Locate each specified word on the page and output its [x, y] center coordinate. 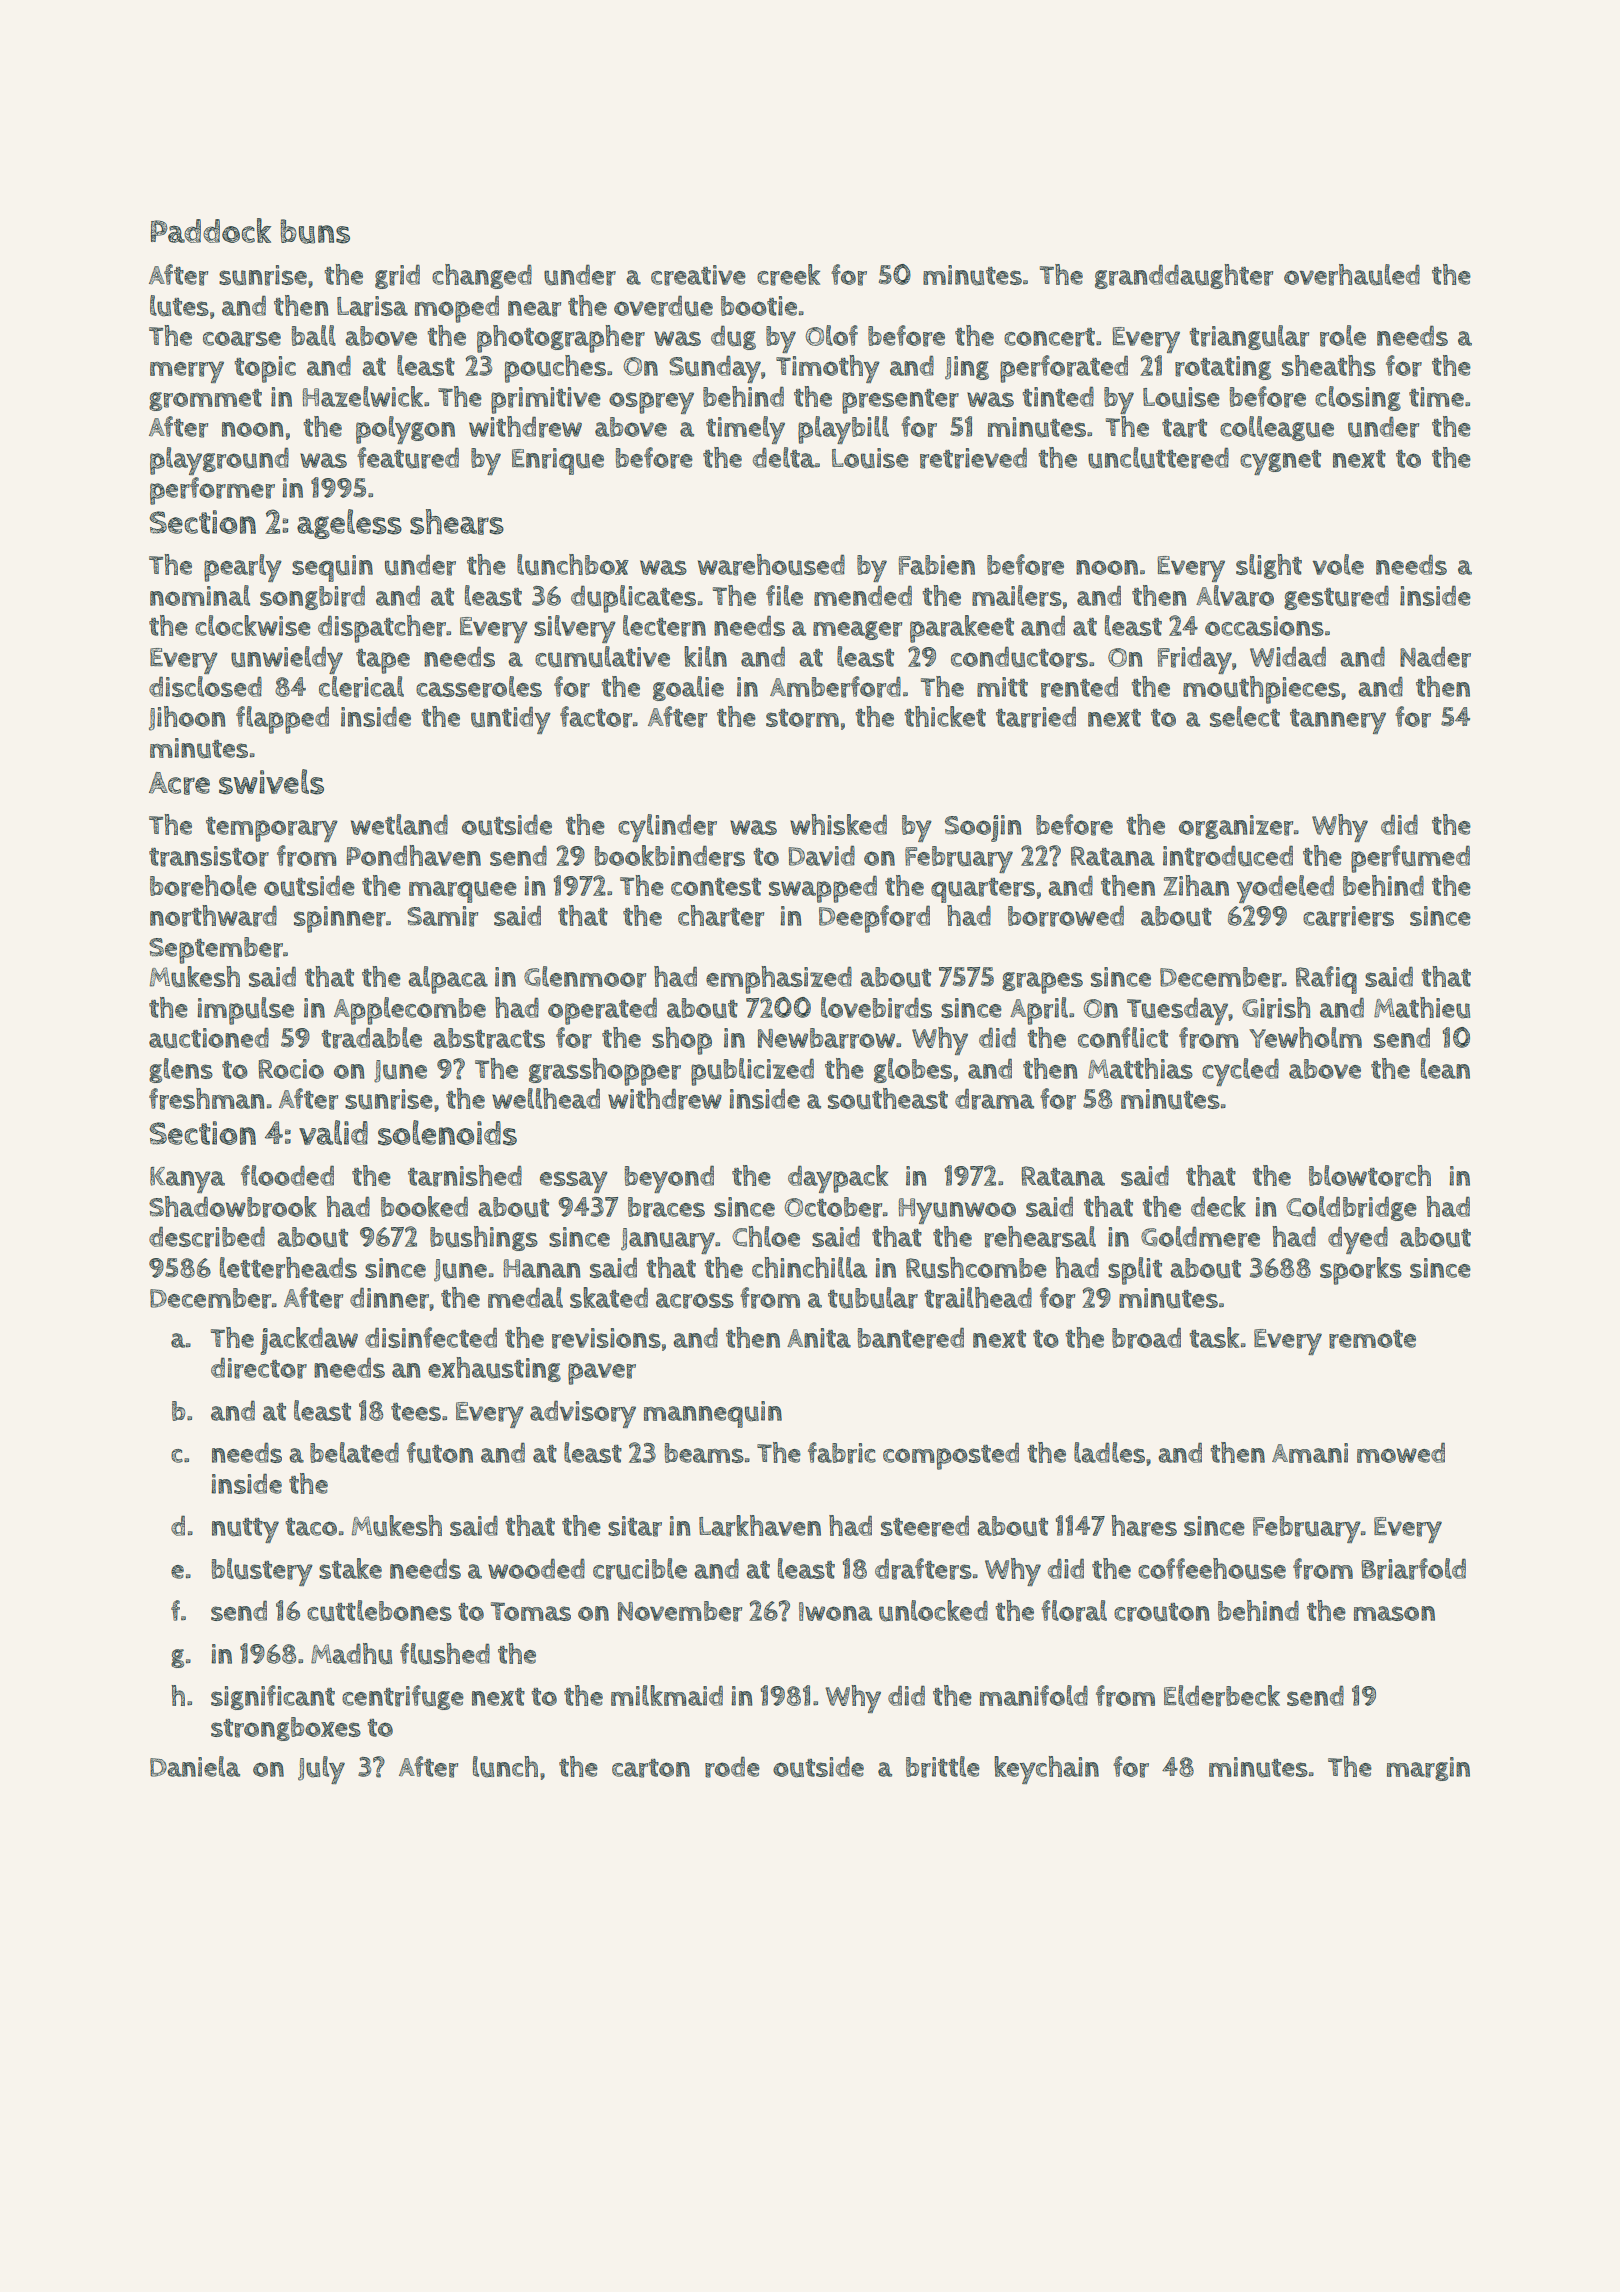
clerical [361, 687]
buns [315, 231]
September [216, 950]
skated [609, 1297]
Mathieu [1422, 1008]
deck [1218, 1206]
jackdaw [309, 1341]
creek [788, 275]
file [784, 595]
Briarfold [1413, 1569]
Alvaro [1235, 596]
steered [925, 1526]
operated [602, 1011]
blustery [262, 1572]
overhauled [1352, 275]
